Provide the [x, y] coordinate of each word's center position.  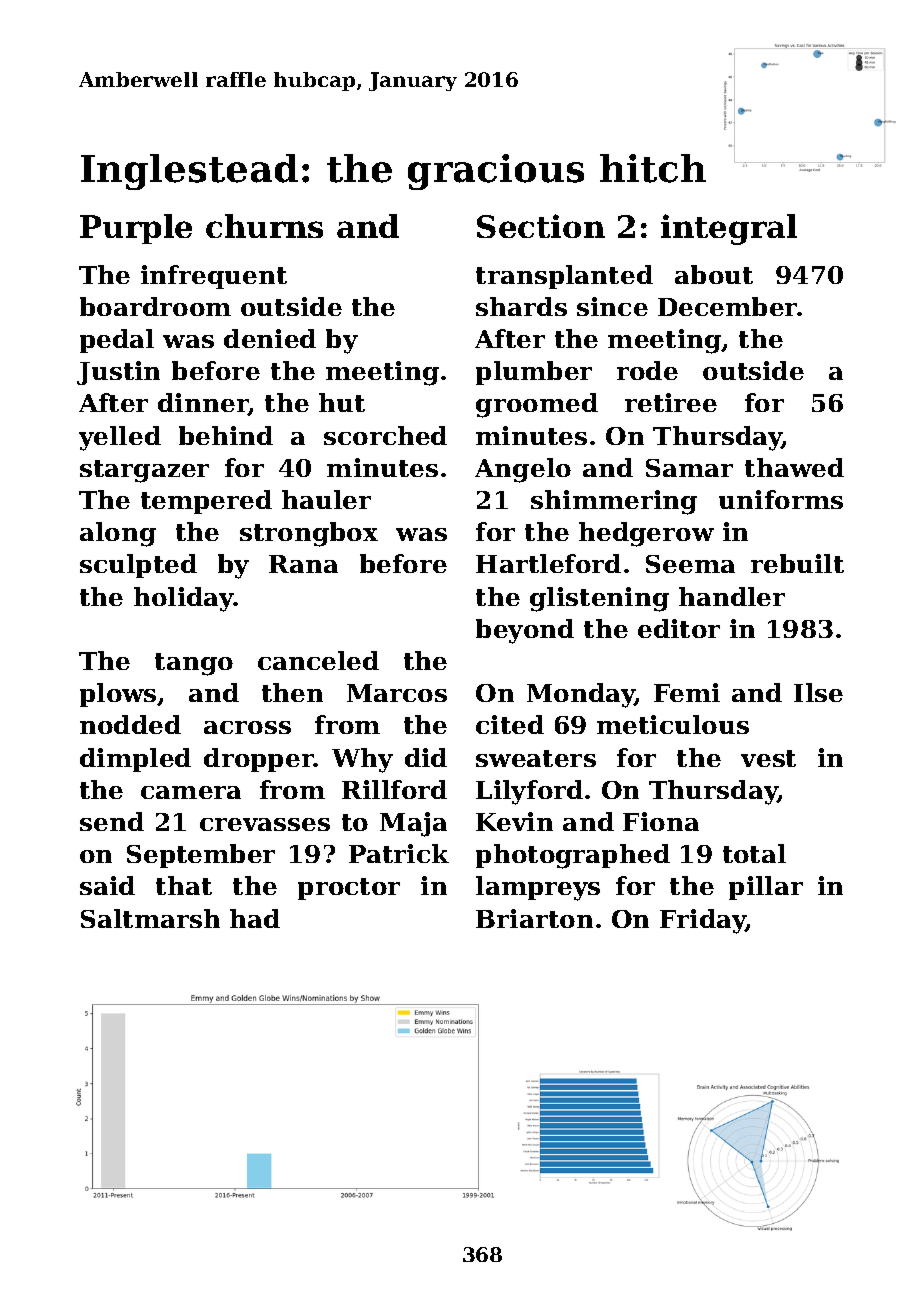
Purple [136, 229]
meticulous [673, 724]
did [426, 757]
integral [729, 229]
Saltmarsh [150, 918]
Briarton [534, 918]
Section [541, 226]
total [754, 853]
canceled [318, 660]
